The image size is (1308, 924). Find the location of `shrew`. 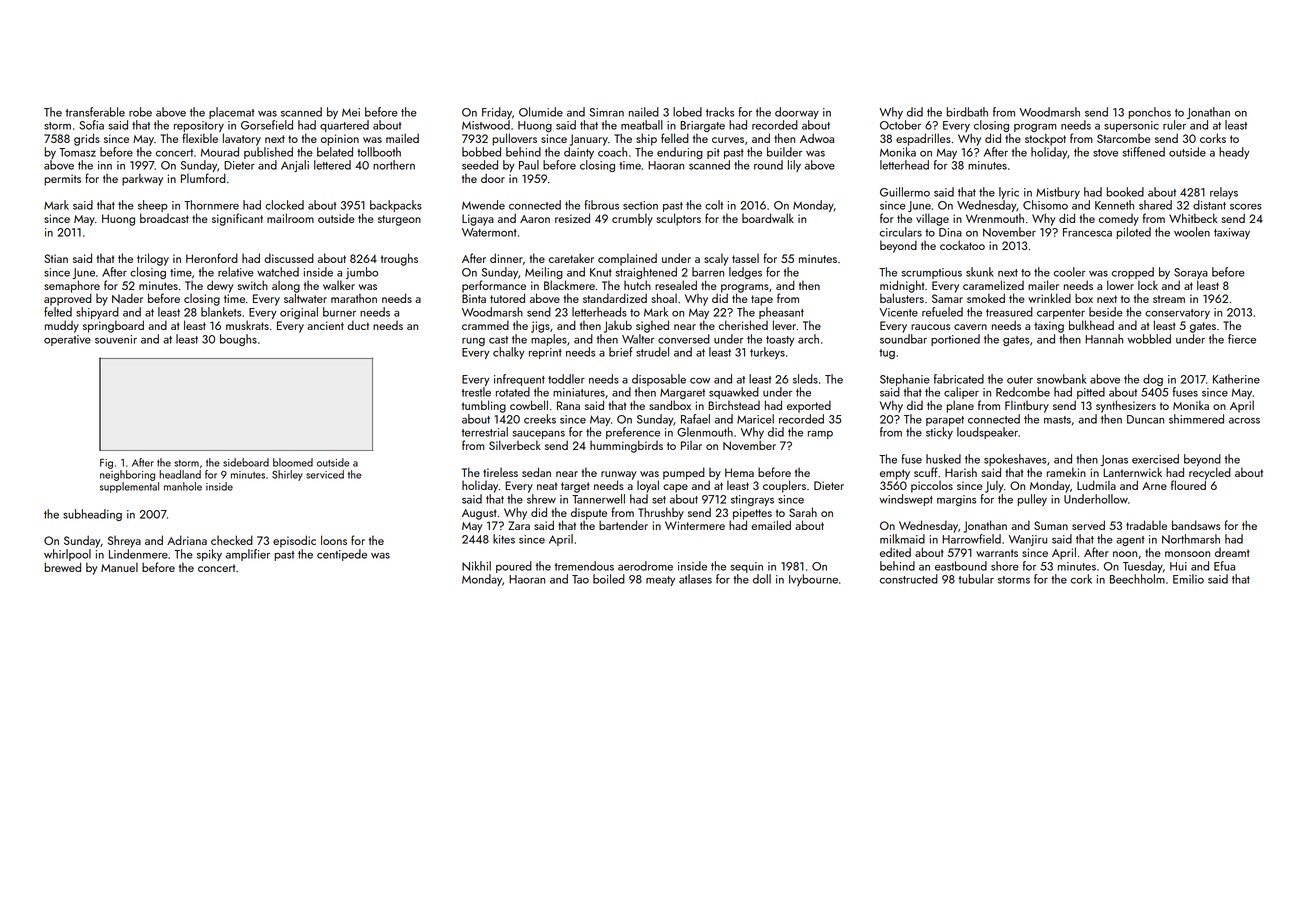

shrew is located at coordinates (541, 499).
